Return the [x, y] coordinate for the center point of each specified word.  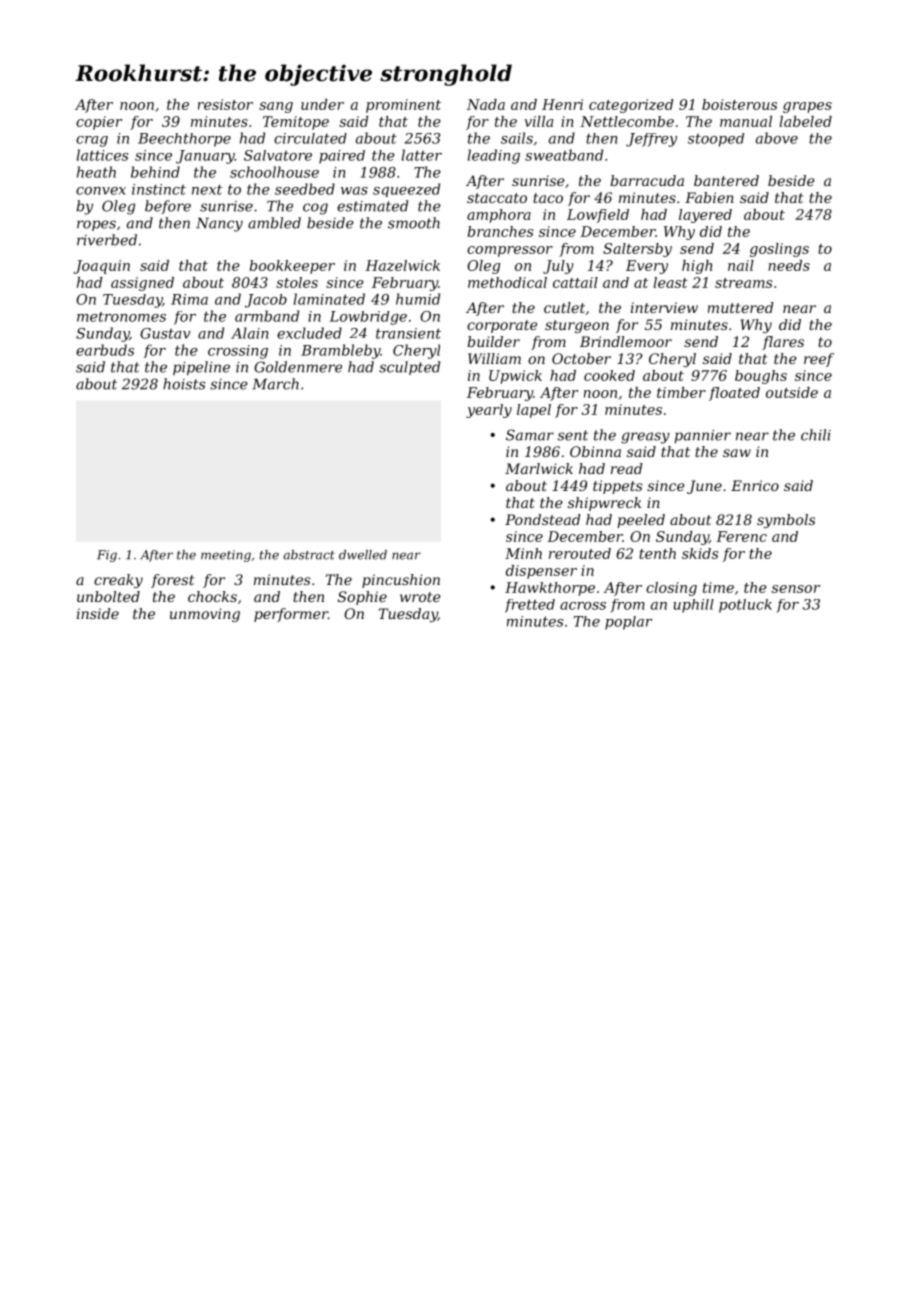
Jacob [266, 301]
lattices [102, 155]
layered [705, 216]
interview [664, 307]
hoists [184, 384]
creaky [118, 581]
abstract [309, 555]
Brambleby [340, 351]
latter [422, 155]
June [704, 487]
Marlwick [539, 468]
